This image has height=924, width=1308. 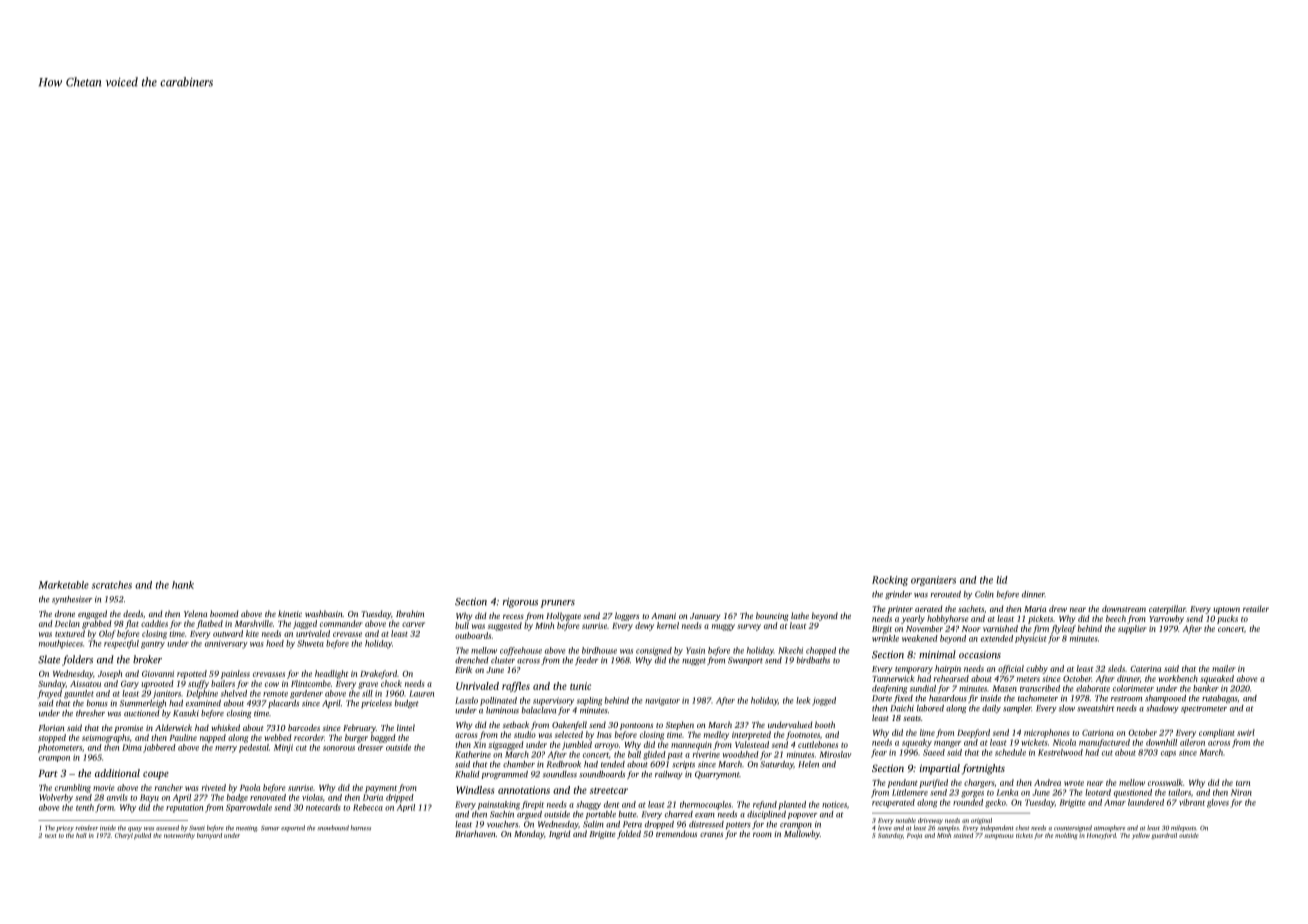 I want to click on pucks, so click(x=1227, y=619).
